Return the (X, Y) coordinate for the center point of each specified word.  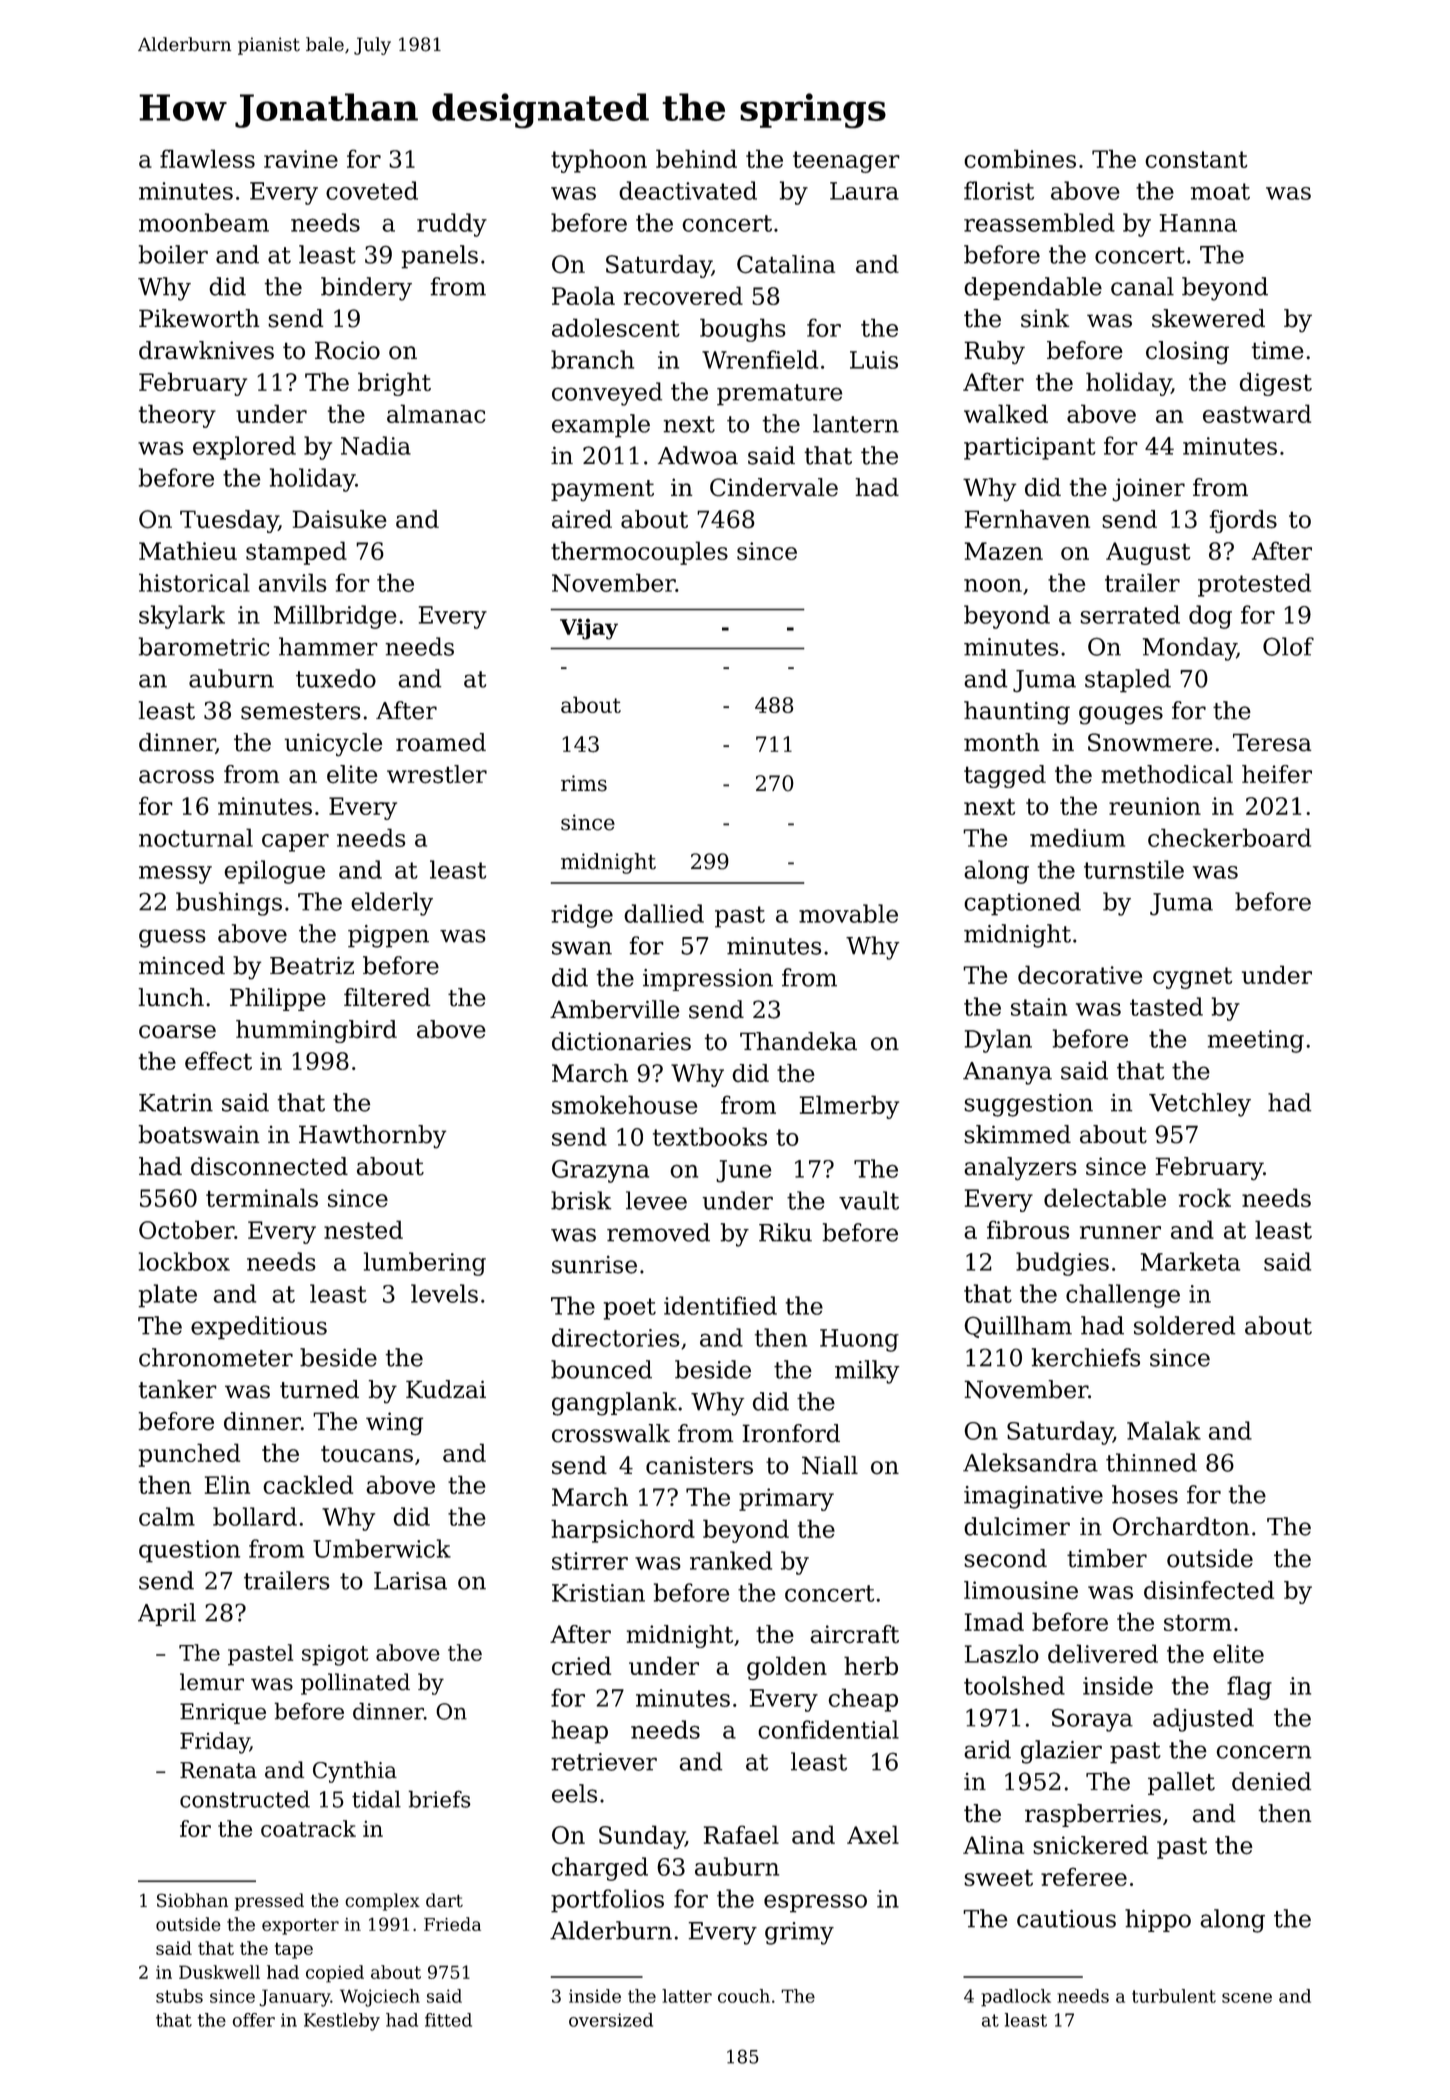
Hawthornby (372, 1137)
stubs (179, 1996)
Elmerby (849, 1107)
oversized (611, 2020)
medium (1077, 837)
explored (244, 448)
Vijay (589, 629)
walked (1006, 413)
